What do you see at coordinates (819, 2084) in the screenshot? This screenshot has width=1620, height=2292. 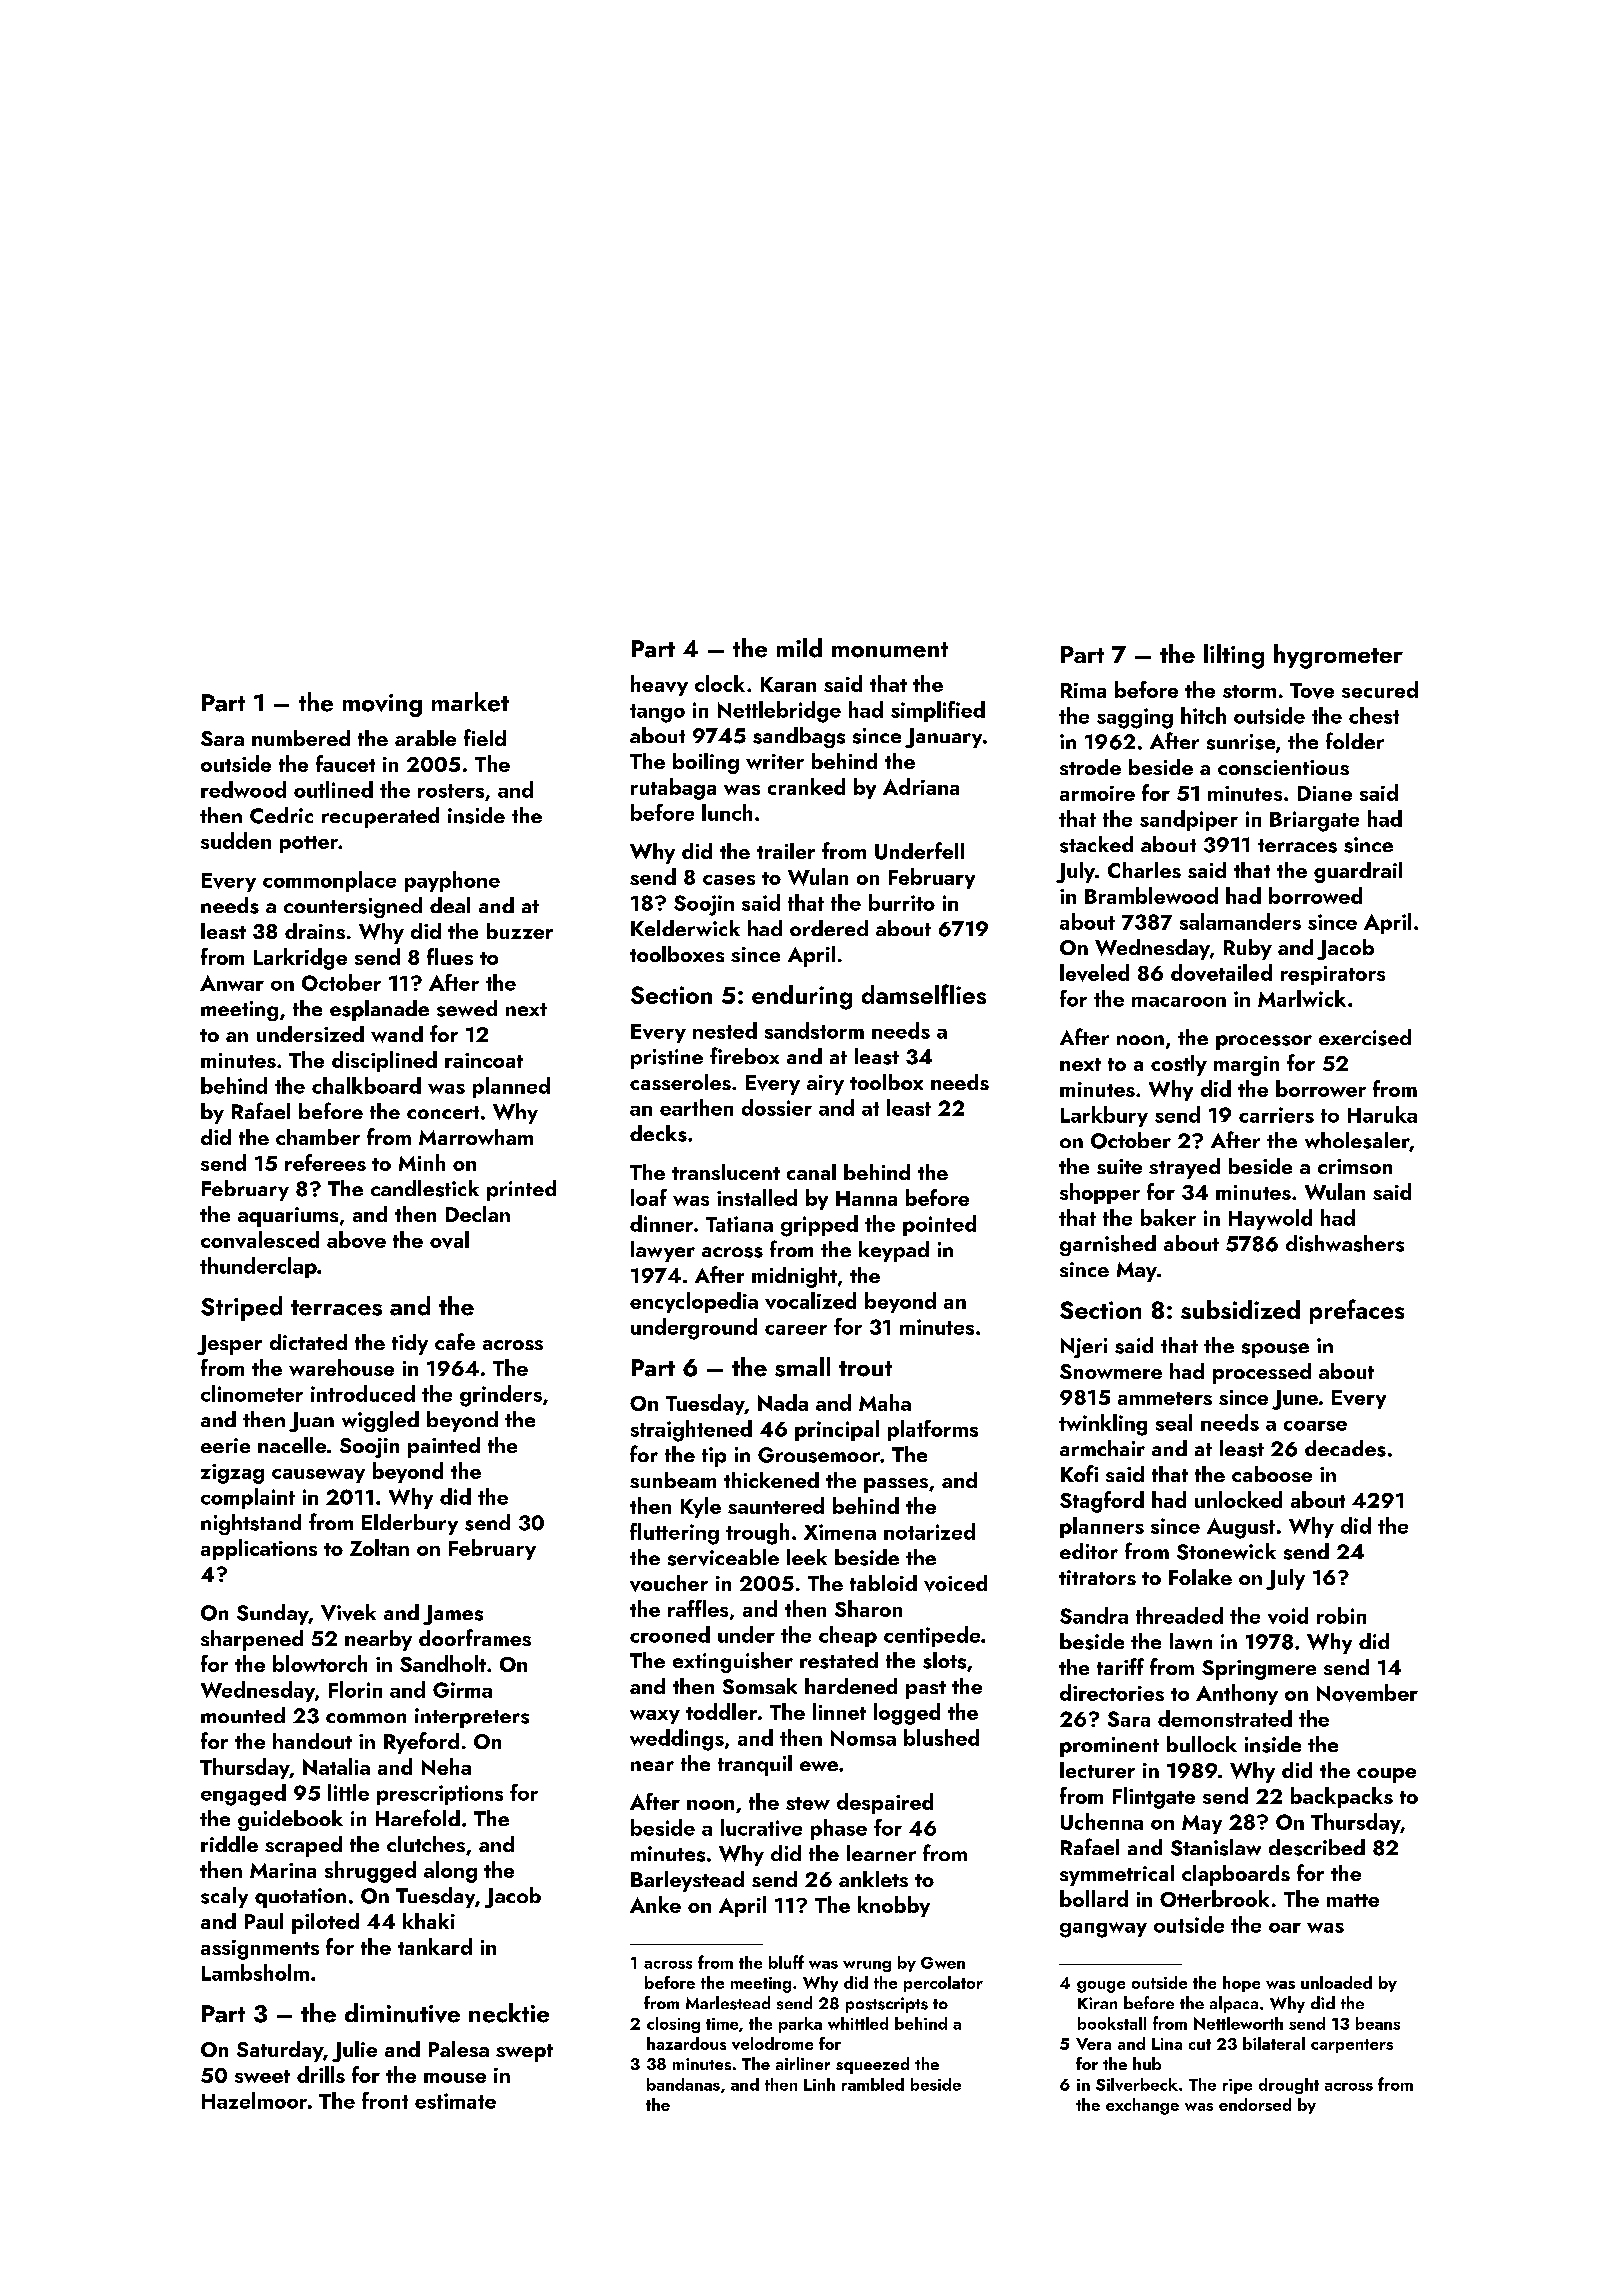 I see `Linh` at bounding box center [819, 2084].
